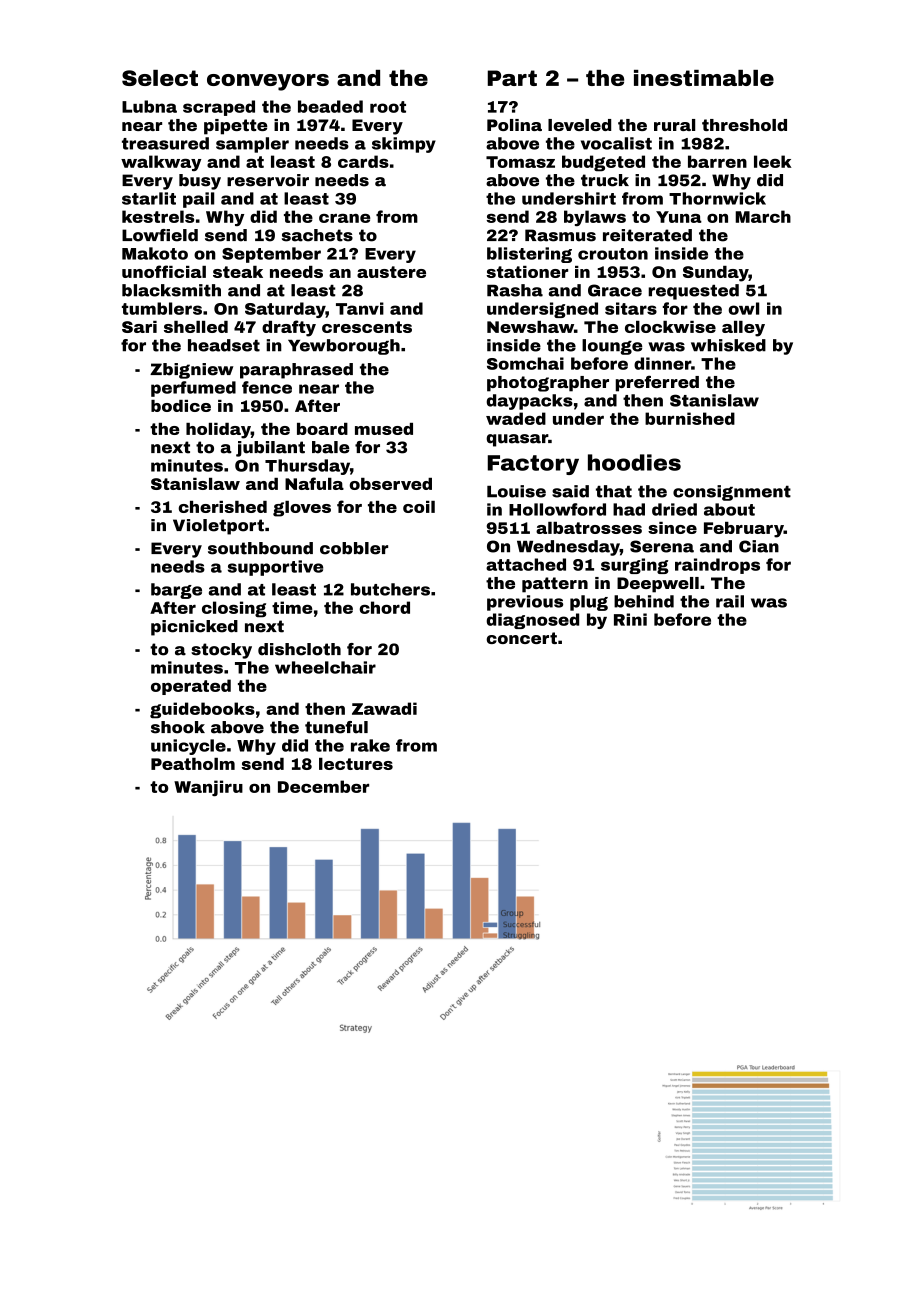 The width and height of the screenshot is (924, 1314). Describe the element at coordinates (198, 200) in the screenshot. I see `pail` at that location.
